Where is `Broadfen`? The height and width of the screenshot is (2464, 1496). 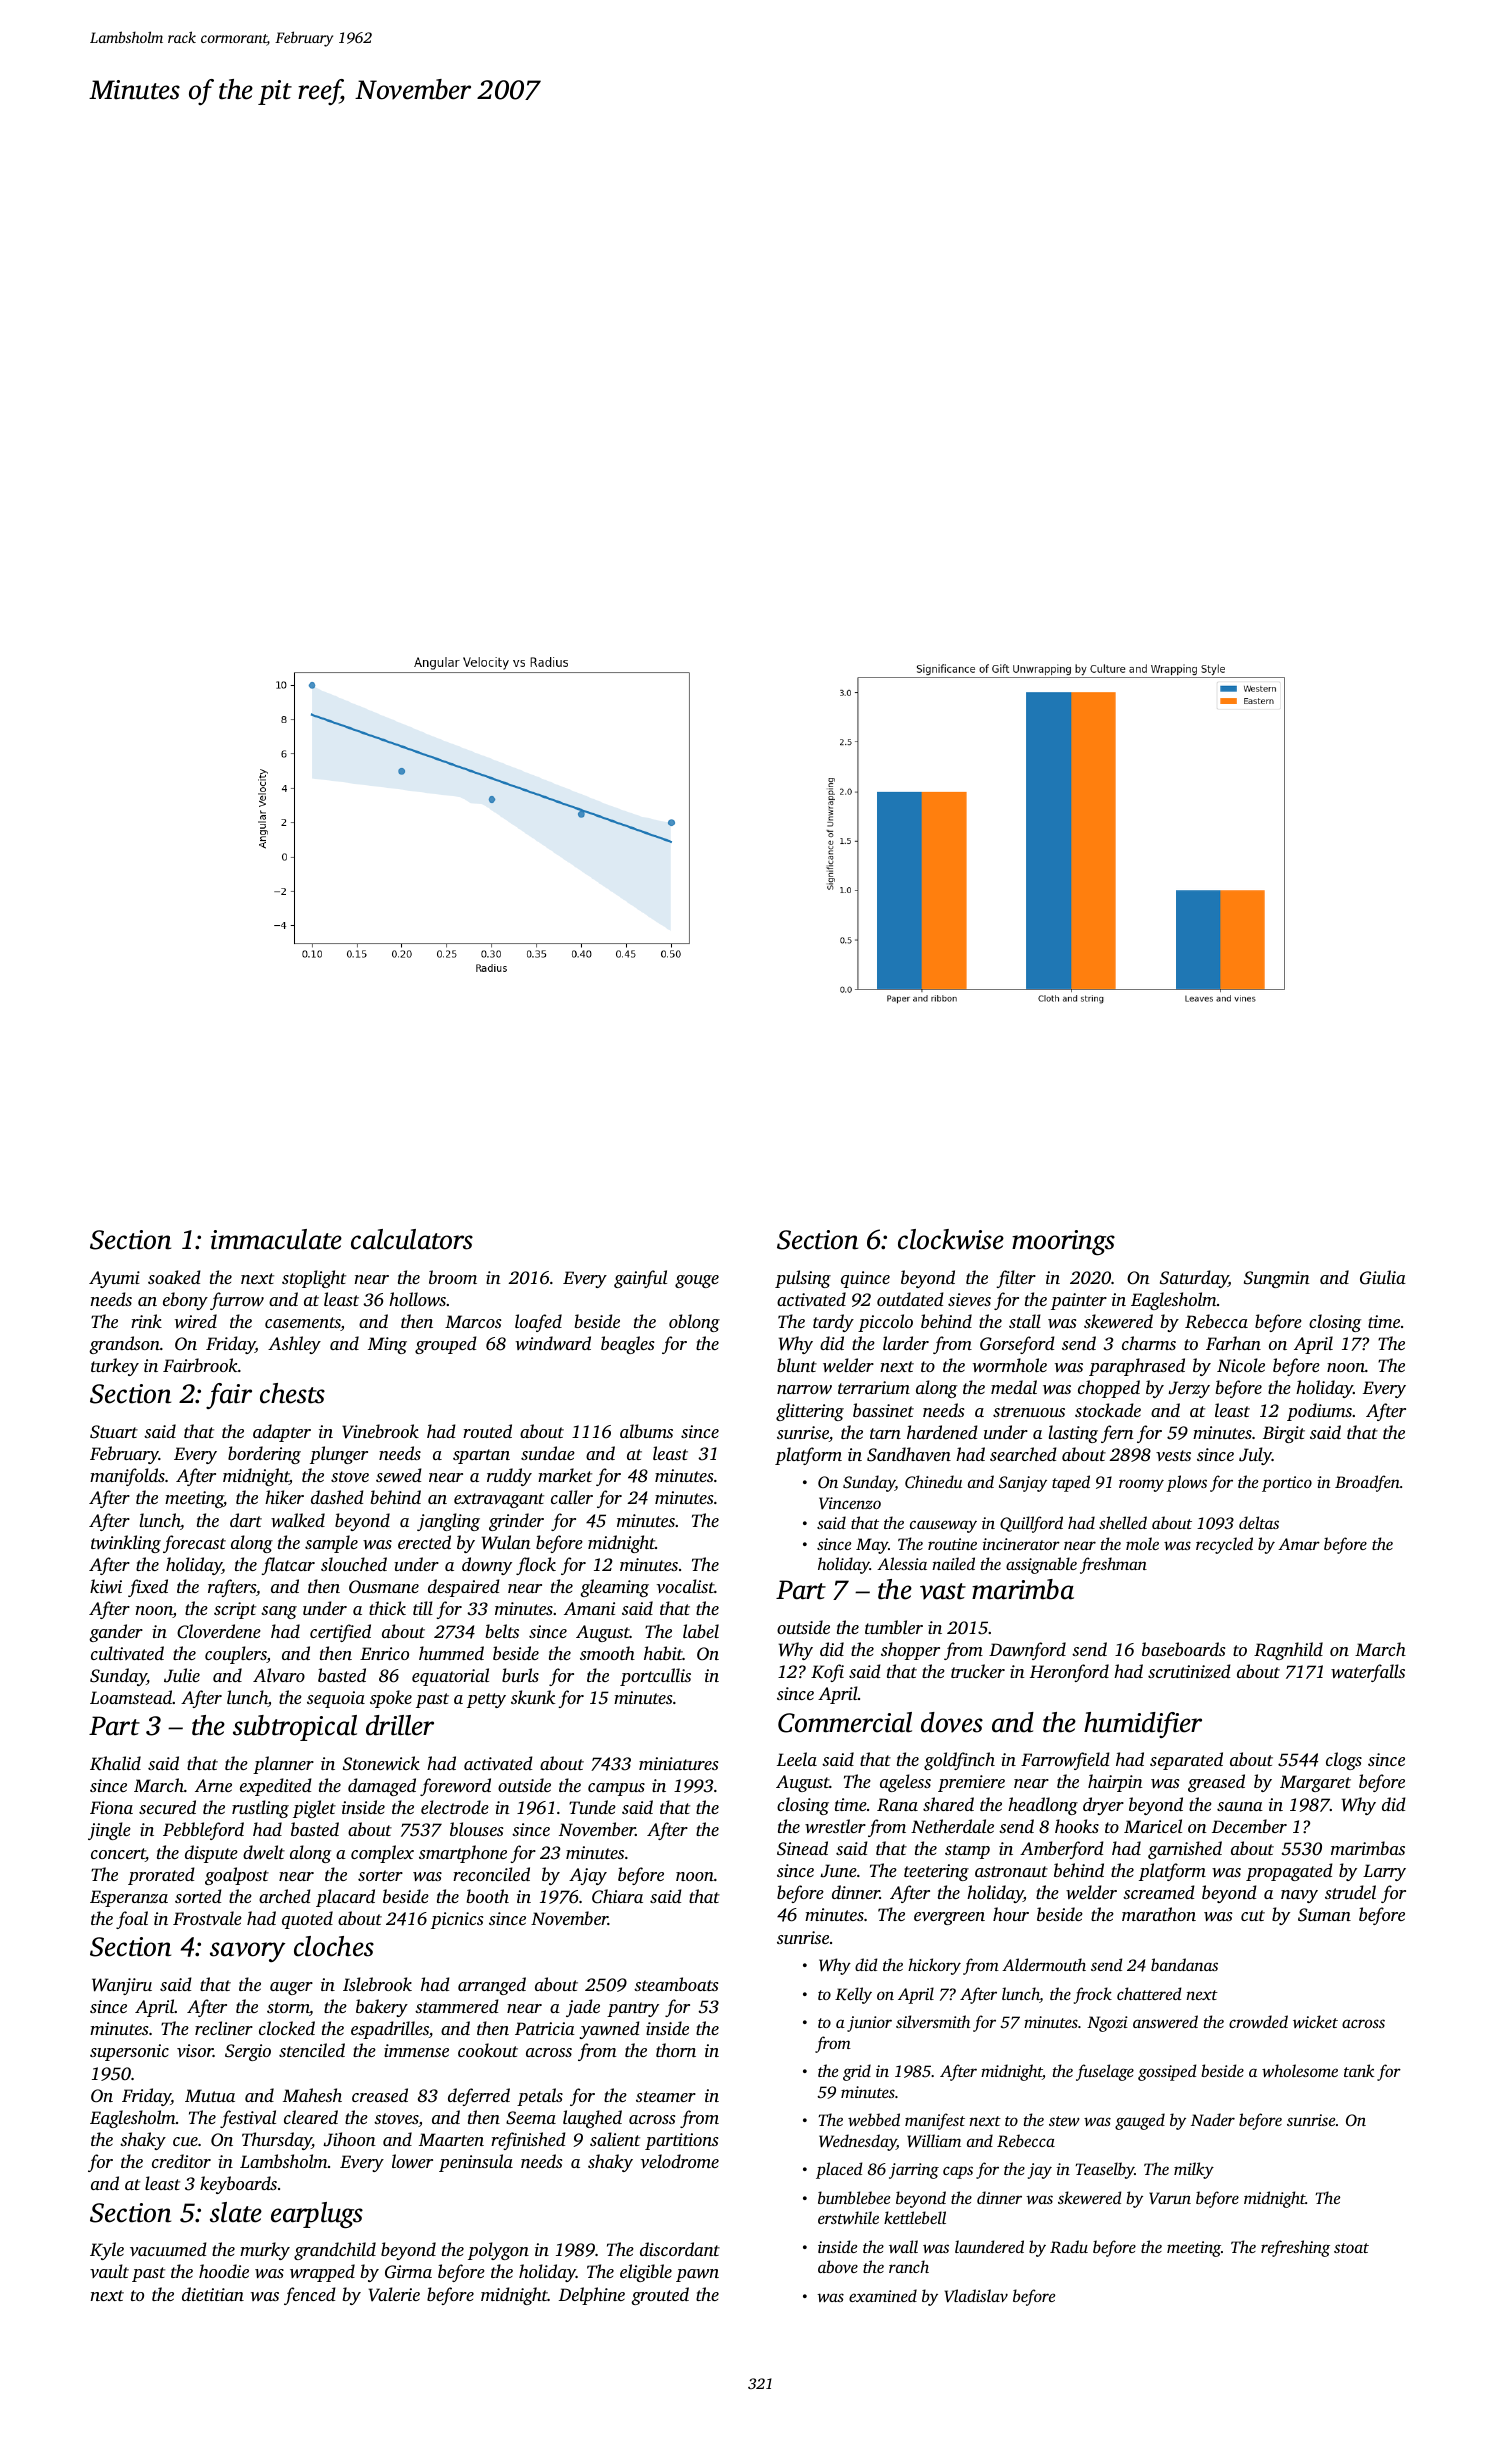
Broadfen is located at coordinates (1367, 1483).
